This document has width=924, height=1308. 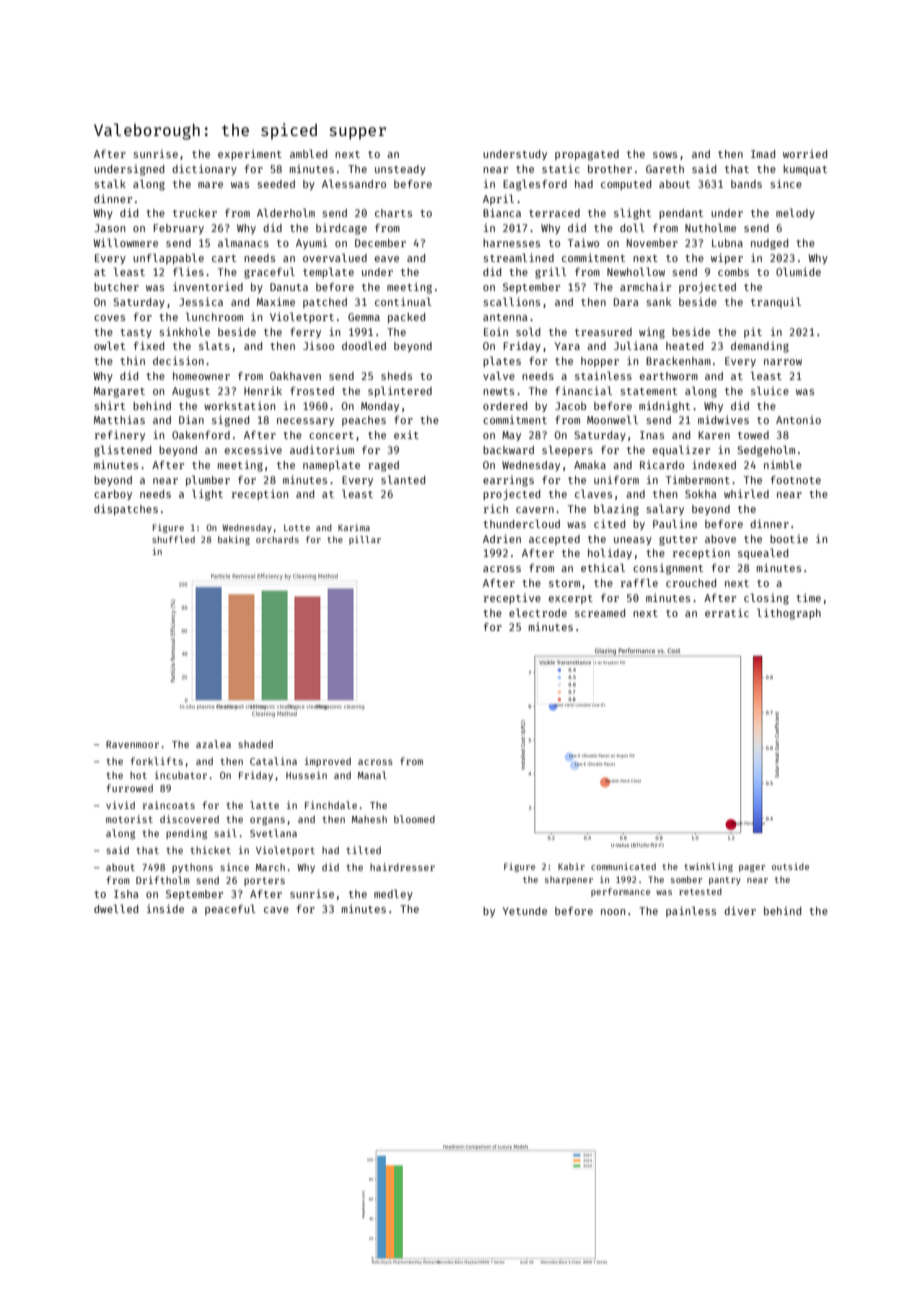 What do you see at coordinates (400, 170) in the document?
I see `unsteady` at bounding box center [400, 170].
